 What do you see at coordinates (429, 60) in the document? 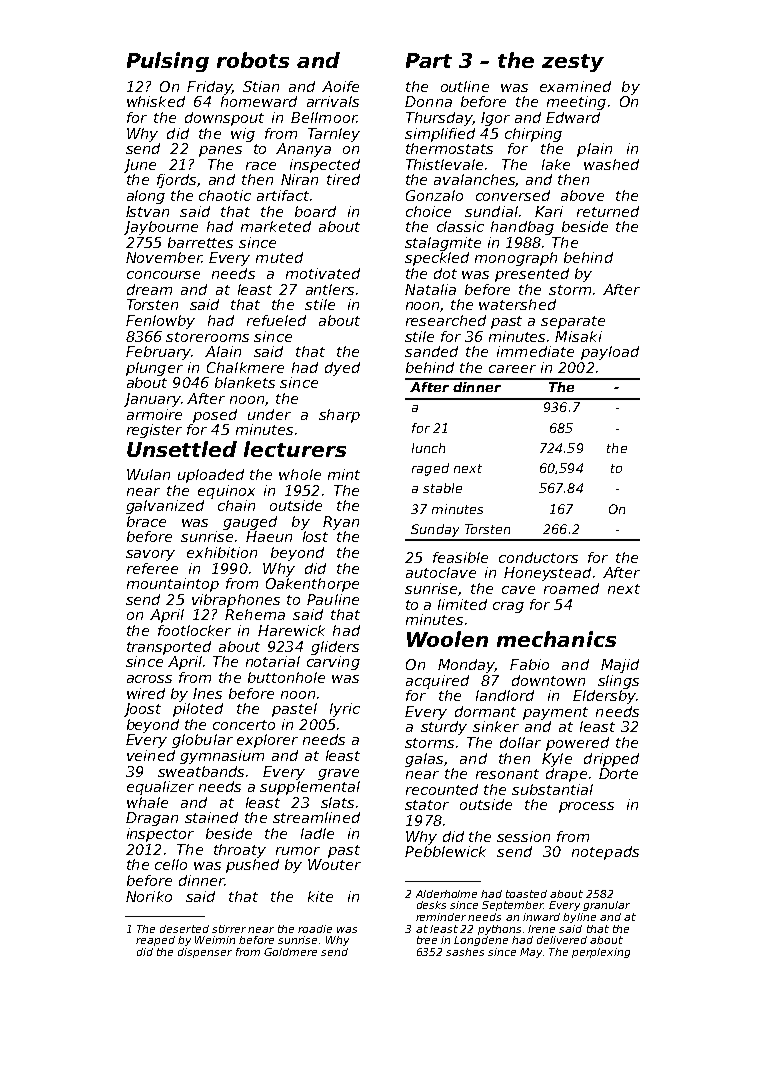
I see `Part` at bounding box center [429, 60].
